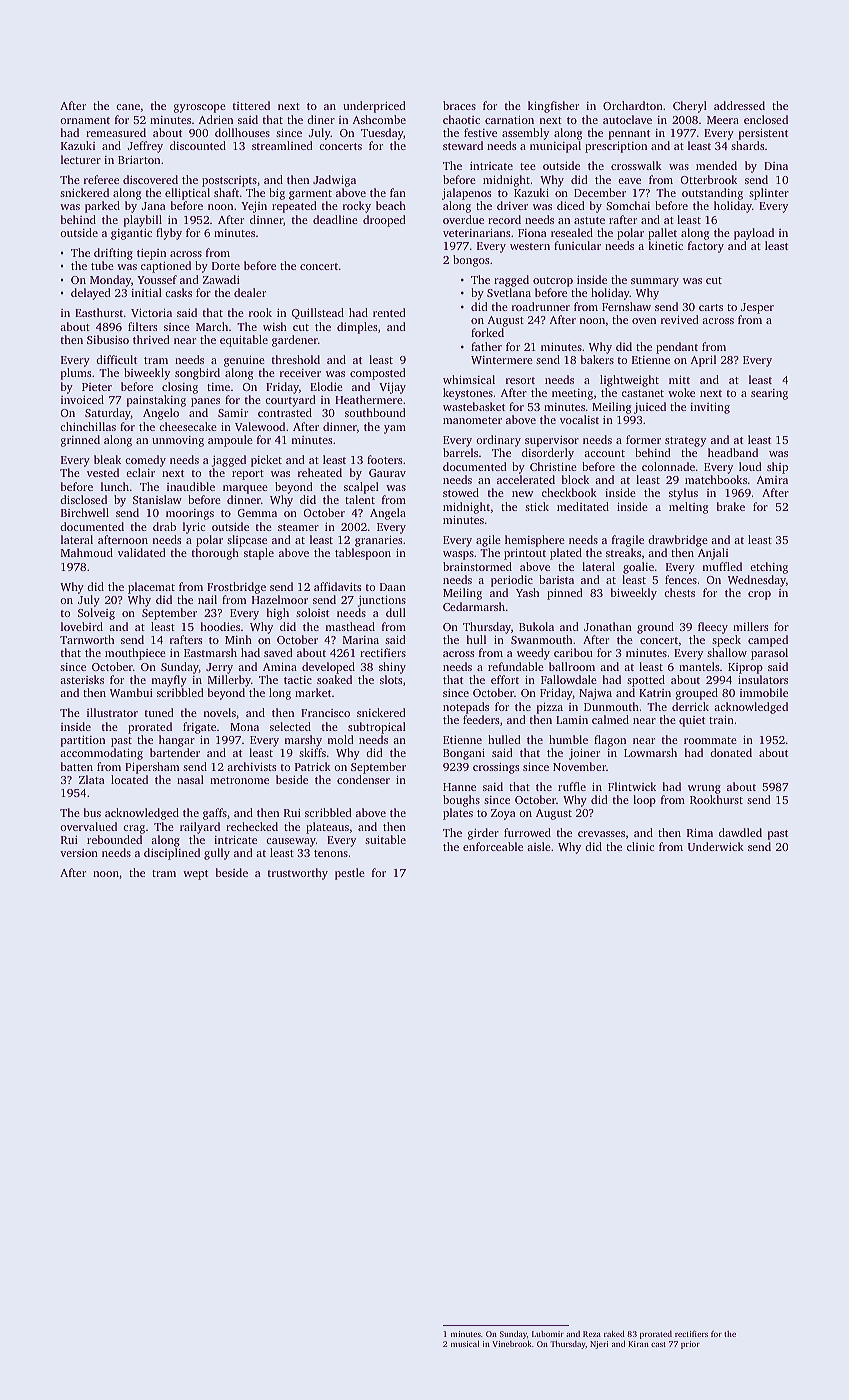 This screenshot has width=849, height=1400. What do you see at coordinates (374, 107) in the screenshot?
I see `underpriced` at bounding box center [374, 107].
